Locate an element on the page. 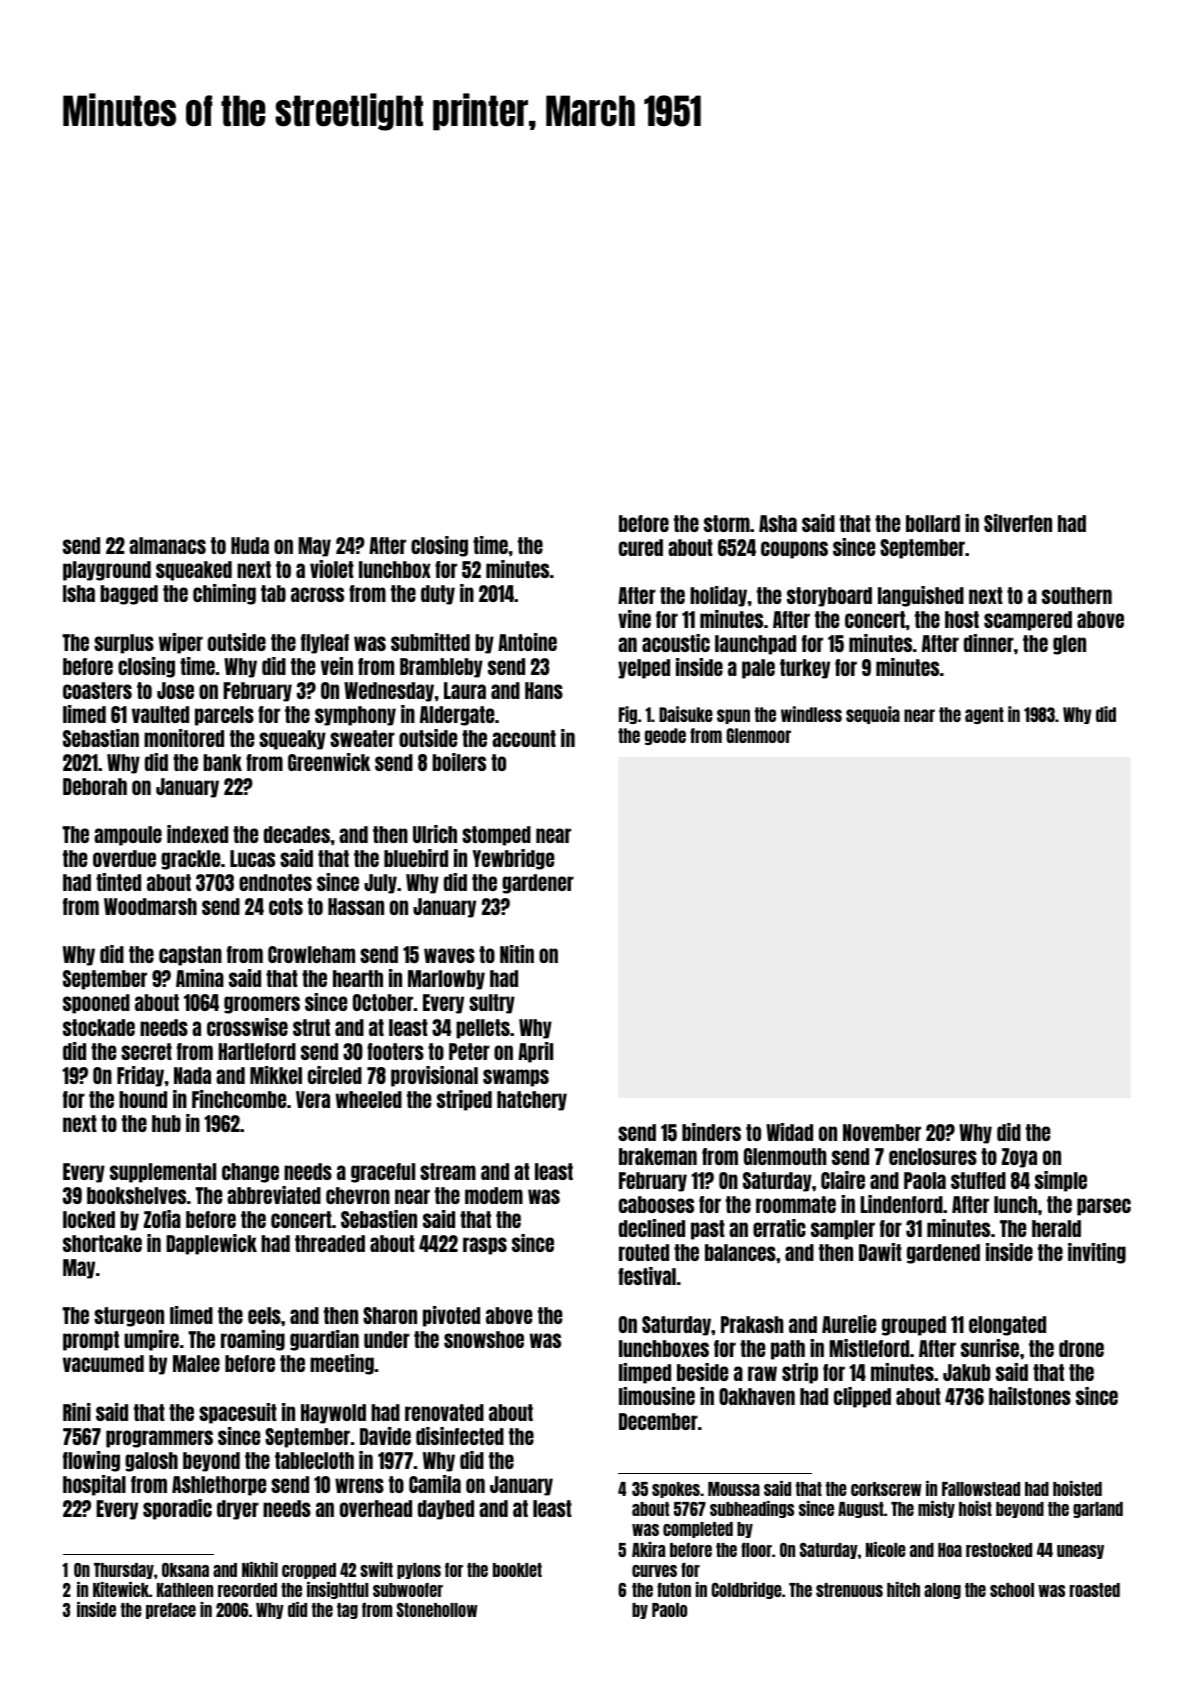  account is located at coordinates (524, 738).
